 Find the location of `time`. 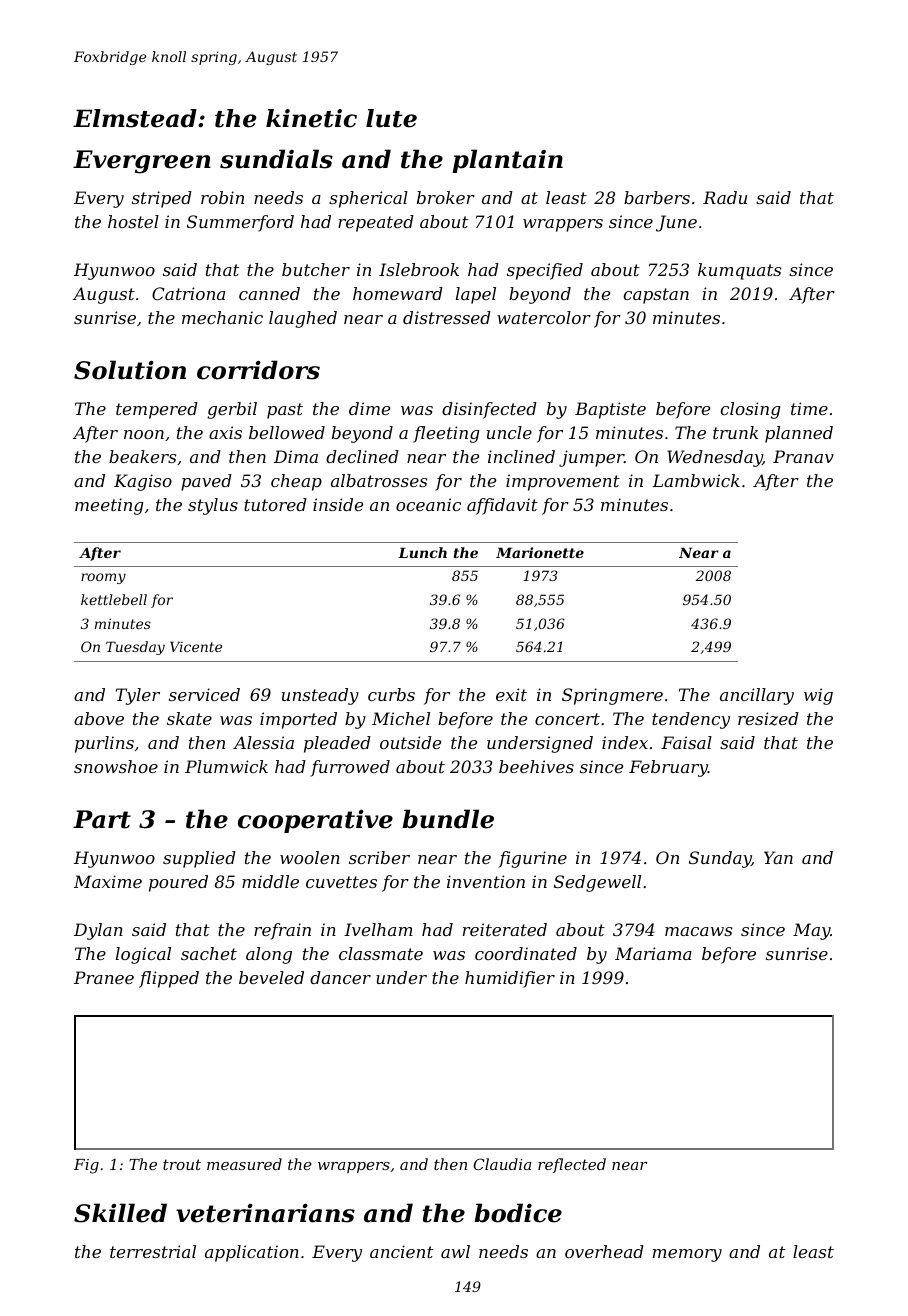

time is located at coordinates (809, 408).
